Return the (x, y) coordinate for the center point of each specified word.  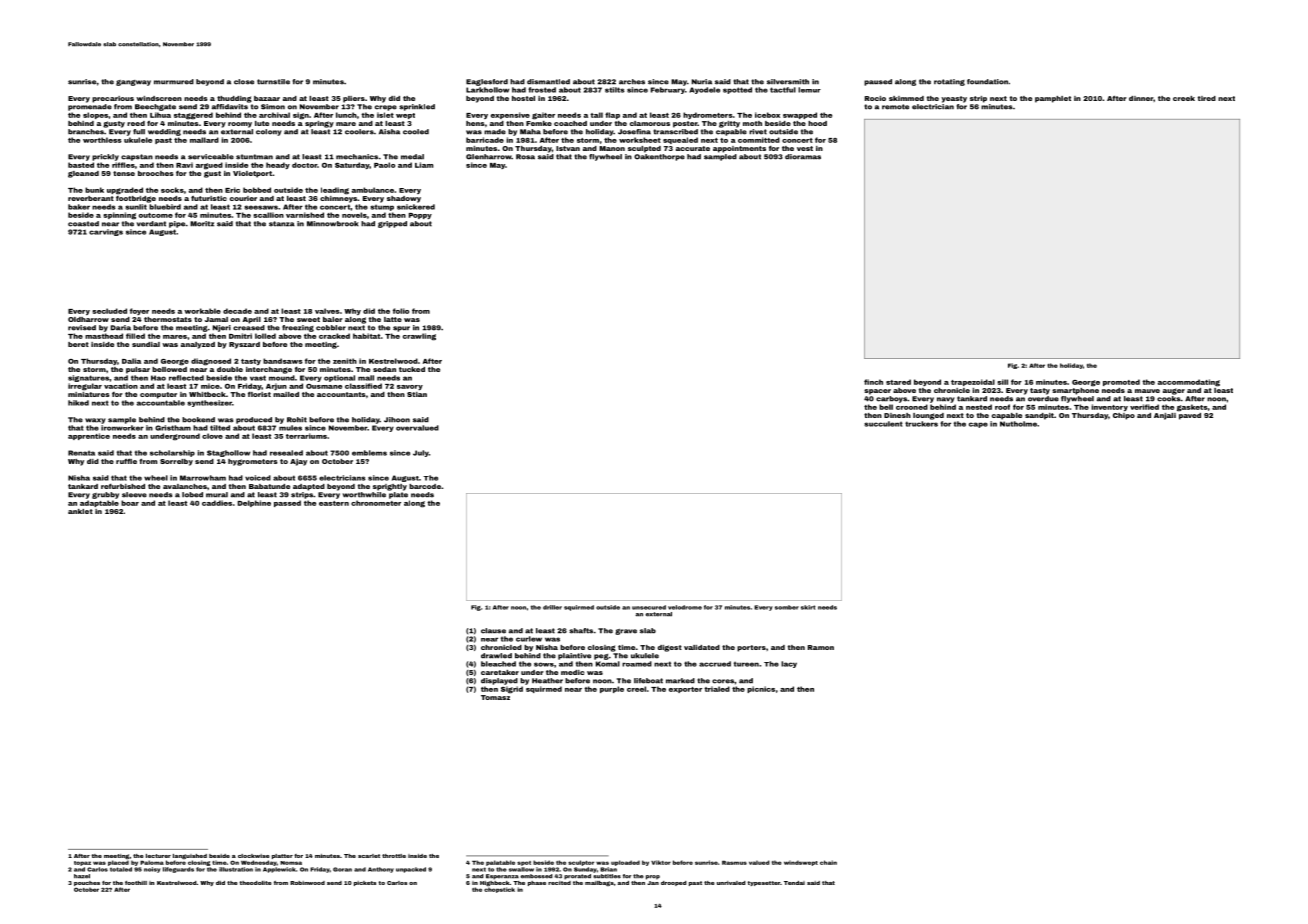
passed (287, 503)
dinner (1141, 98)
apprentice (89, 436)
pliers (354, 99)
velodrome (685, 607)
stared (898, 382)
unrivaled (731, 883)
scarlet (369, 856)
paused (878, 82)
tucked (412, 369)
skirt (808, 607)
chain (828, 862)
